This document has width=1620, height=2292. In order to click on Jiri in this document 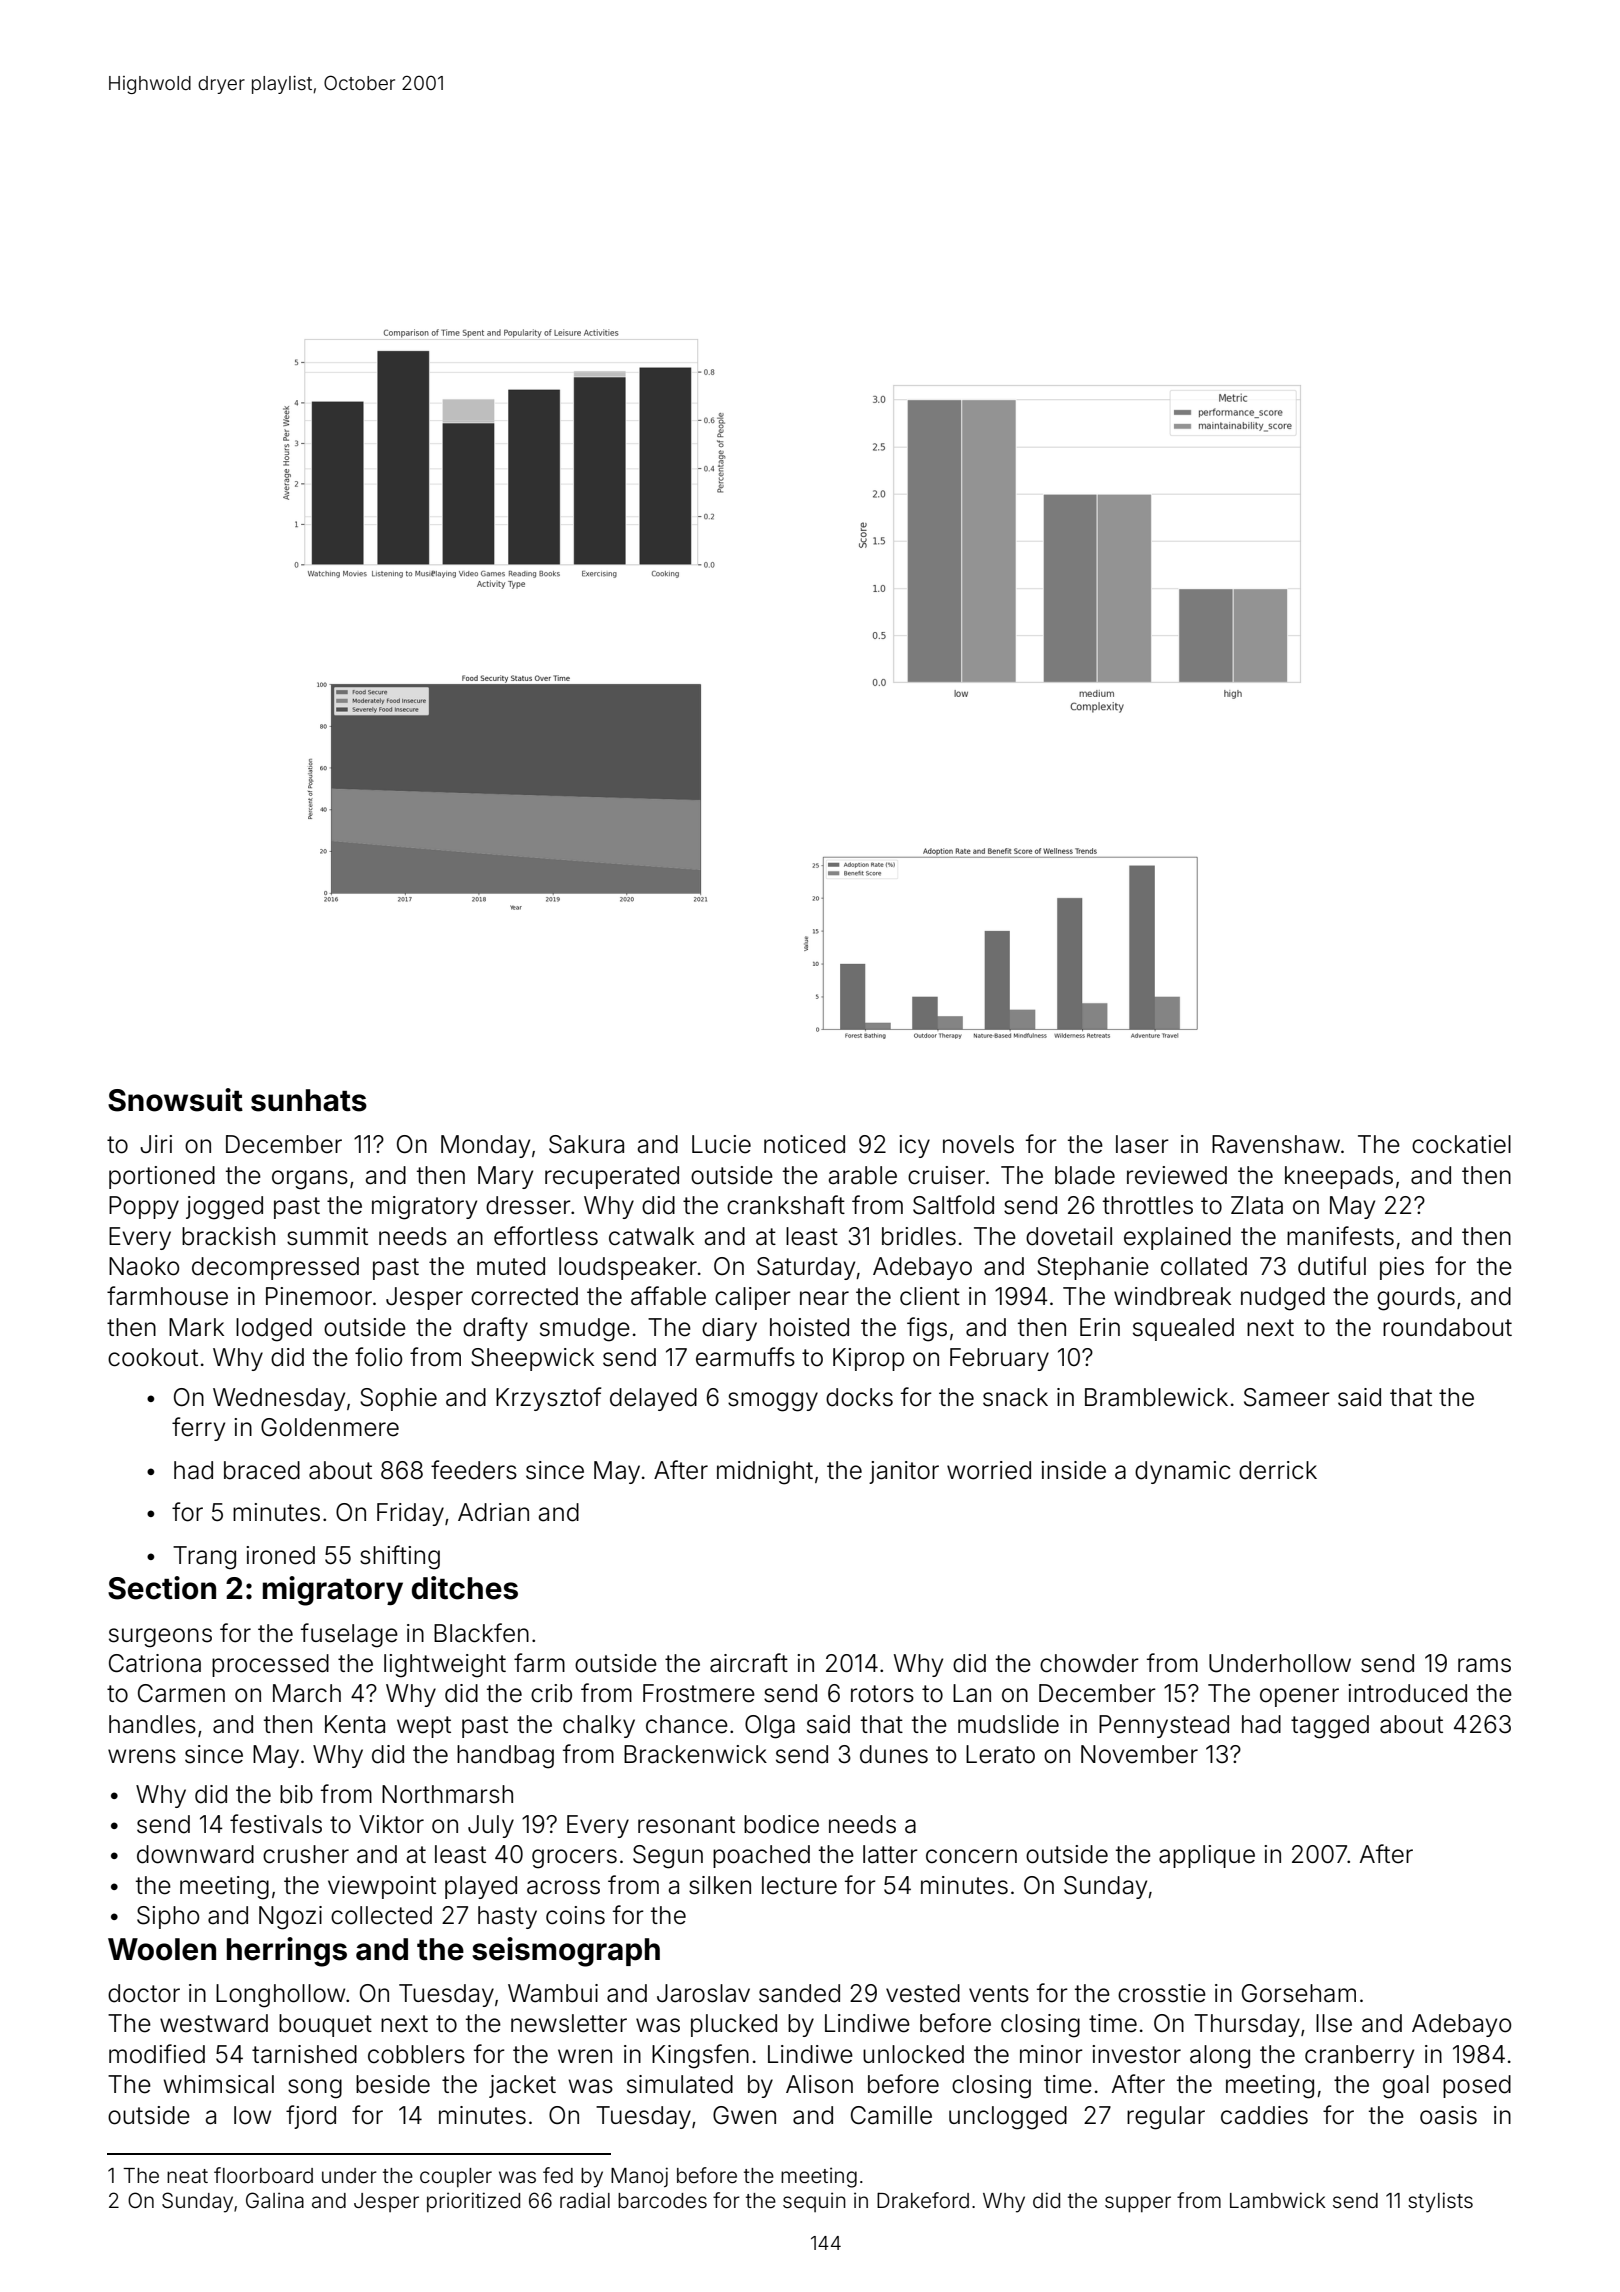, I will do `click(156, 1144)`.
